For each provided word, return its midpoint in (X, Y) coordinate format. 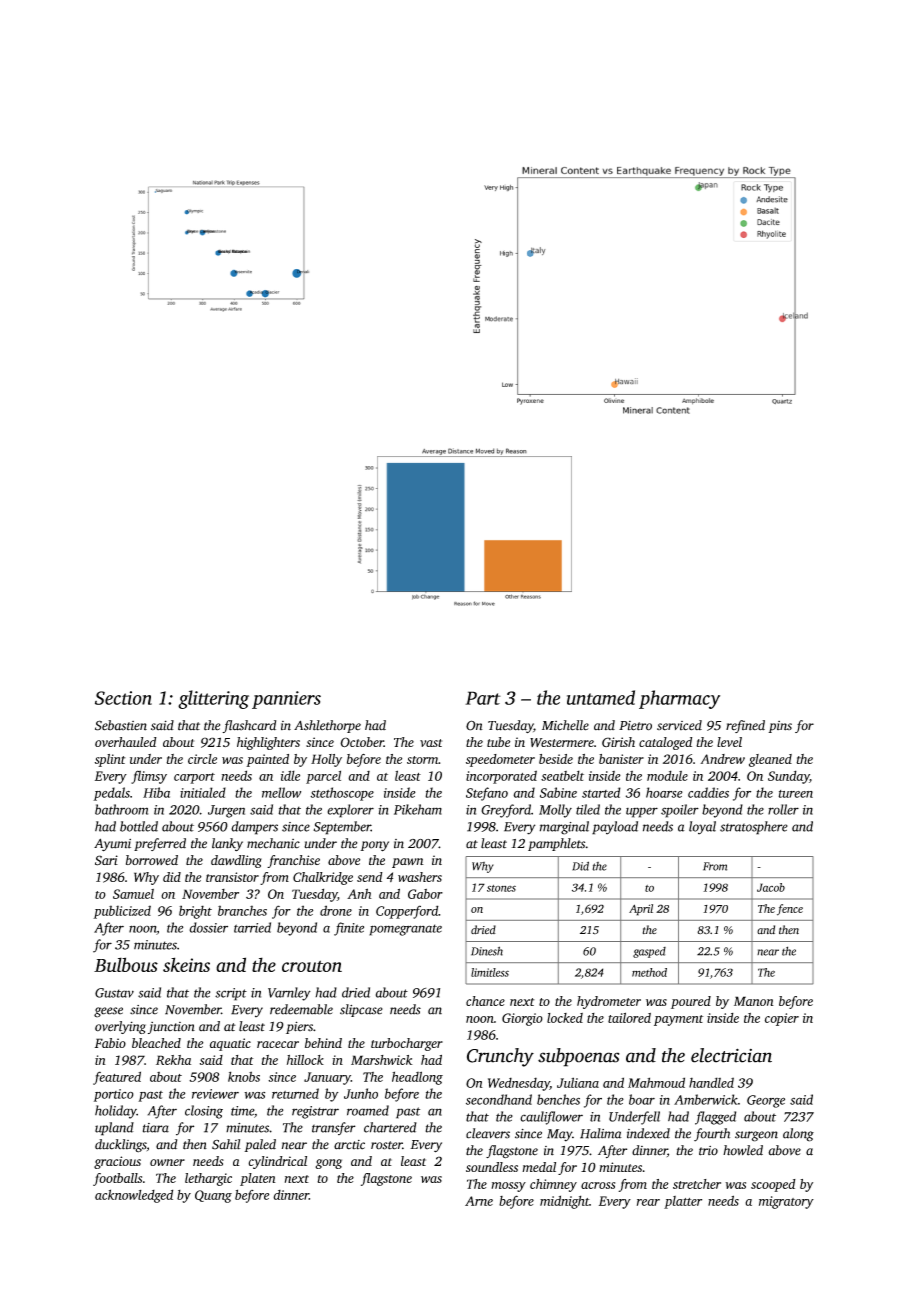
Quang (213, 1196)
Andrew (722, 759)
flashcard (249, 726)
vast (431, 743)
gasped (649, 952)
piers (299, 1027)
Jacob (771, 887)
